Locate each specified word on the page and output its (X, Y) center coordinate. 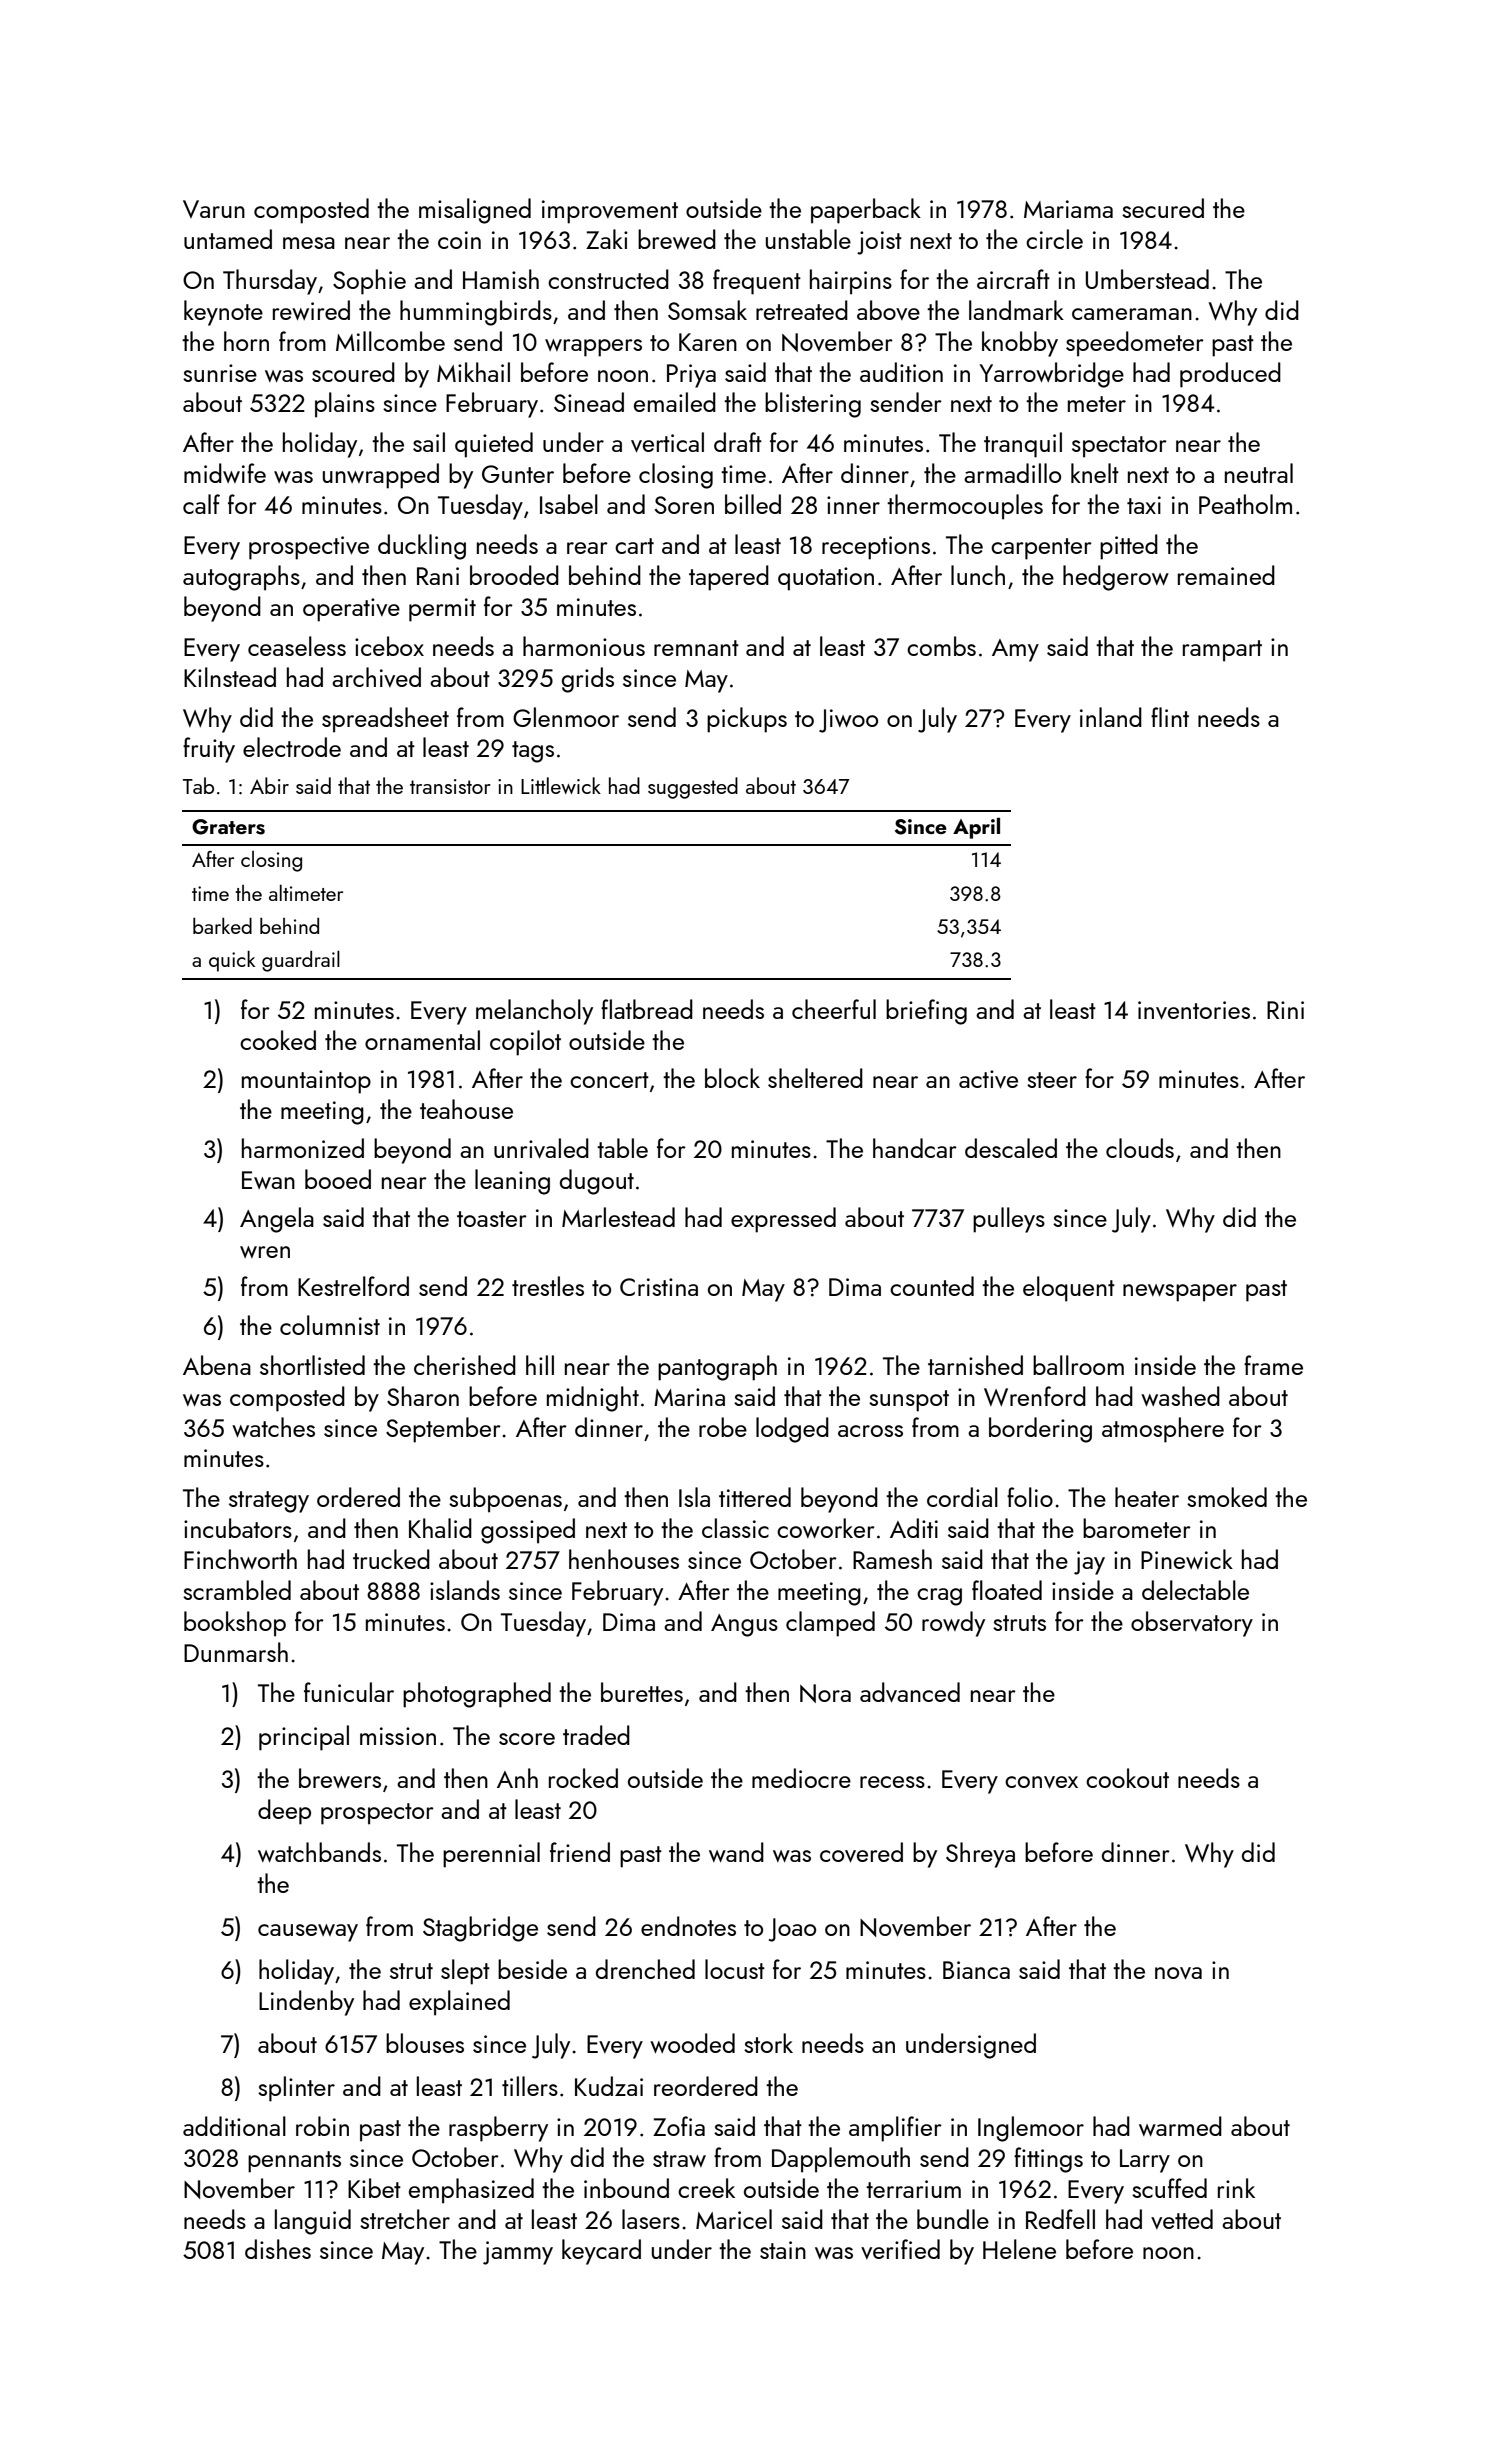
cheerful (834, 1009)
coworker (826, 1528)
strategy (269, 1502)
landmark (1016, 310)
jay (1089, 1563)
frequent (757, 282)
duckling (422, 547)
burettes (642, 1692)
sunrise (220, 373)
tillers (530, 2086)
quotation (826, 579)
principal (304, 1738)
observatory (1192, 1624)
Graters (228, 827)
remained (1226, 575)
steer (1052, 1080)
